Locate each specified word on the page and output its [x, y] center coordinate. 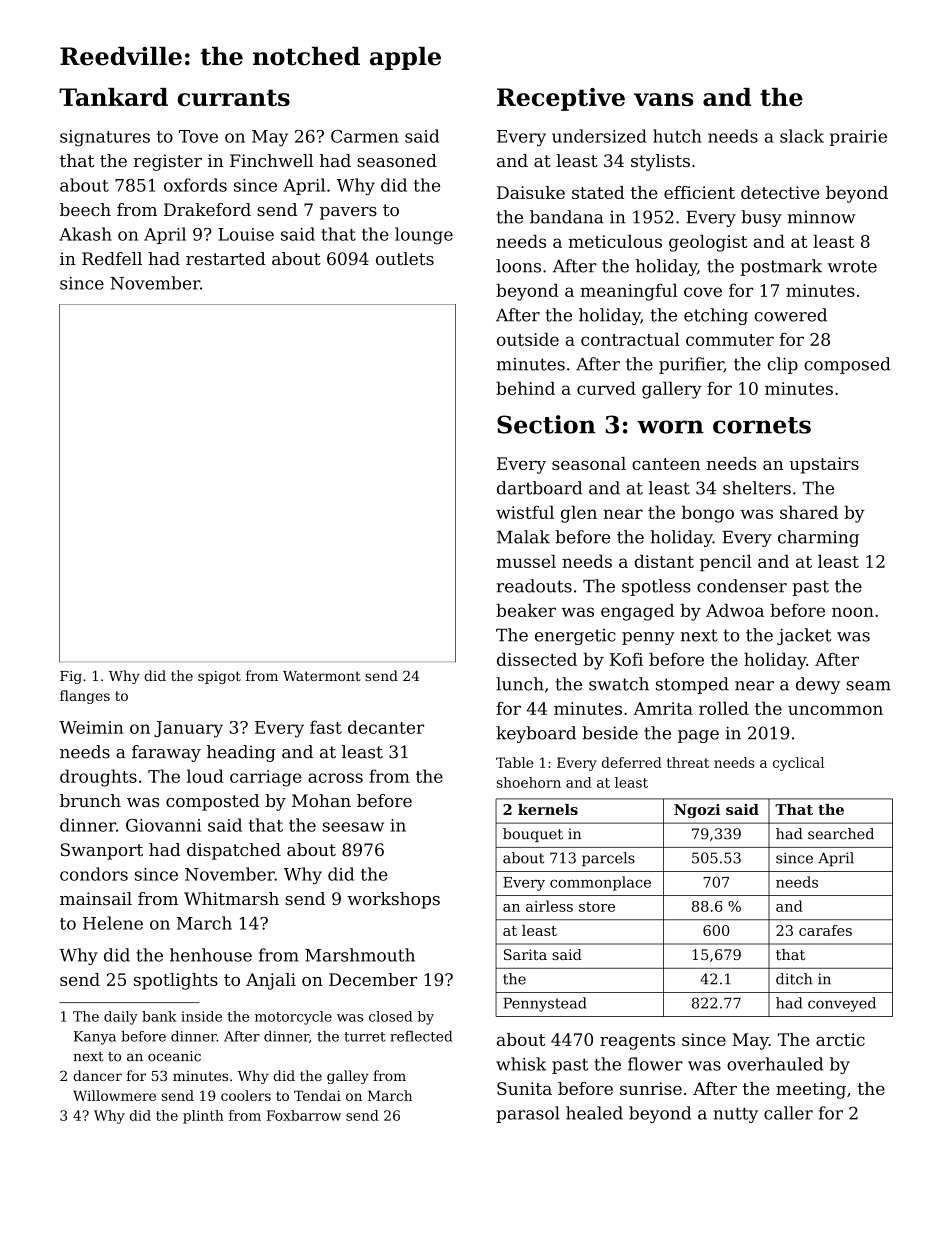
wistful [525, 512]
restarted [226, 258]
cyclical [798, 764]
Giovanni [163, 825]
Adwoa [735, 610]
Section [546, 424]
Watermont [322, 676]
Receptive [561, 99]
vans [664, 99]
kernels [548, 809]
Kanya [95, 1038]
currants [233, 97]
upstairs [824, 465]
